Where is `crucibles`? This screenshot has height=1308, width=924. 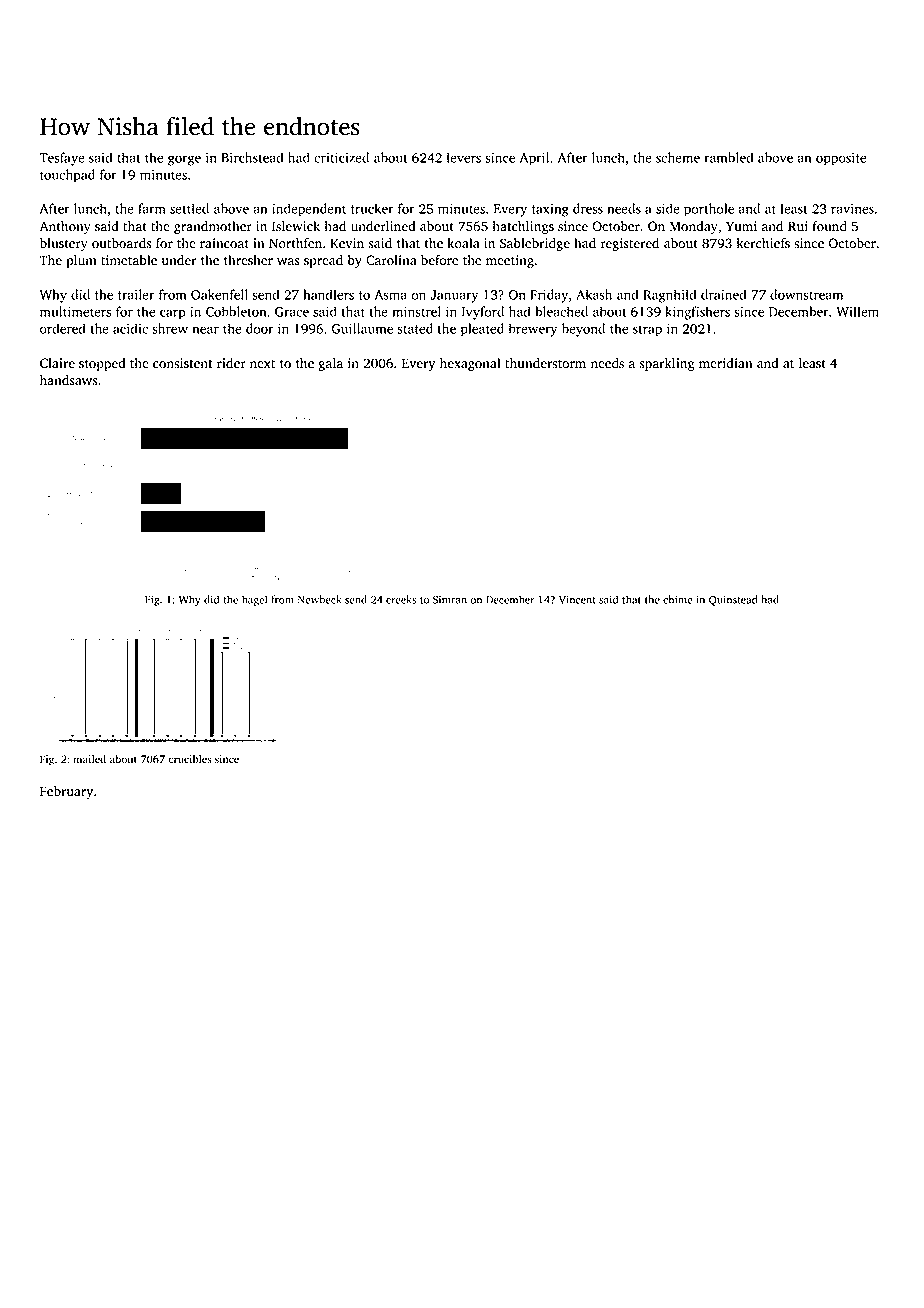
crucibles is located at coordinates (190, 759).
